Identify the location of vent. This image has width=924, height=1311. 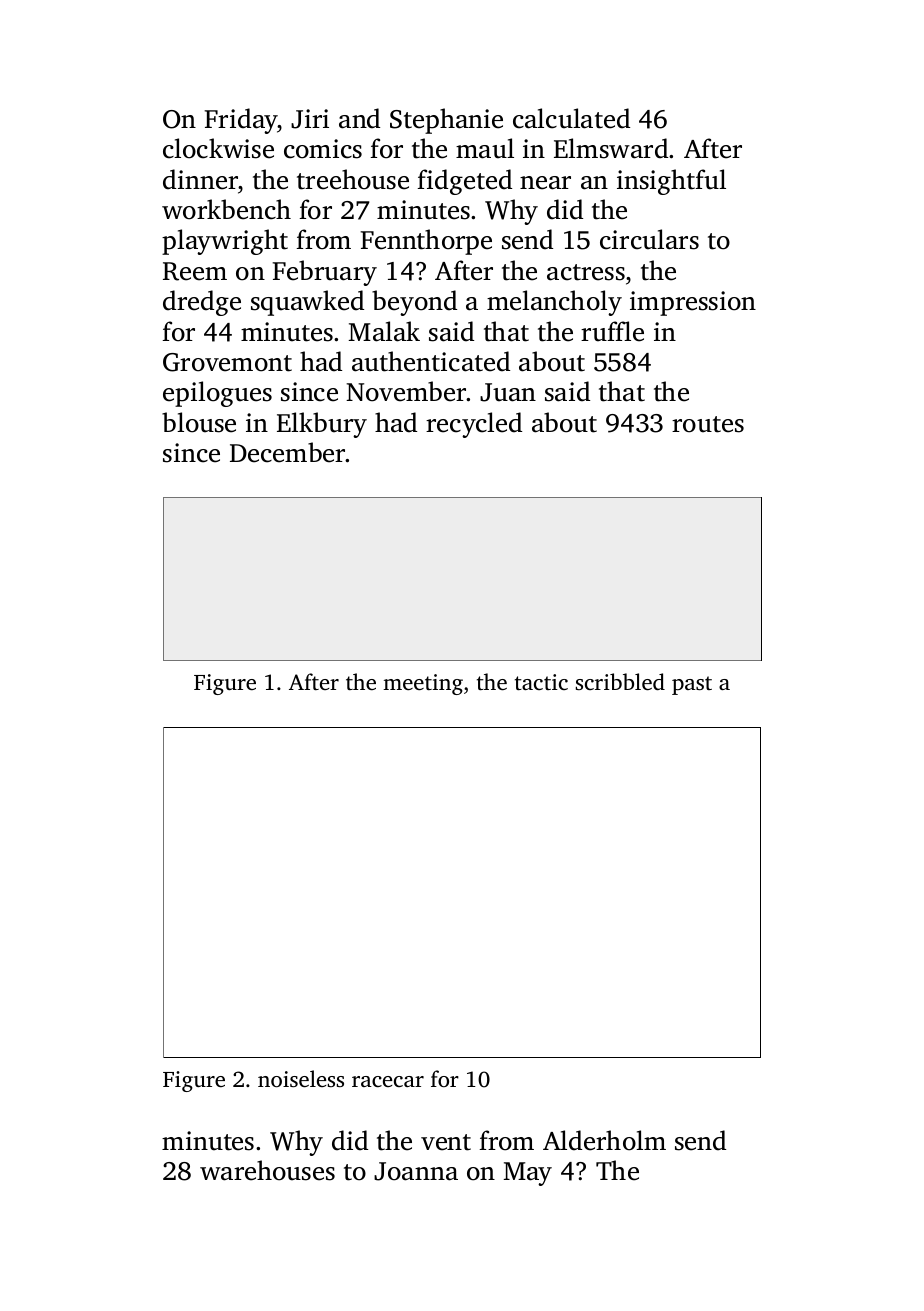
(446, 1142).
